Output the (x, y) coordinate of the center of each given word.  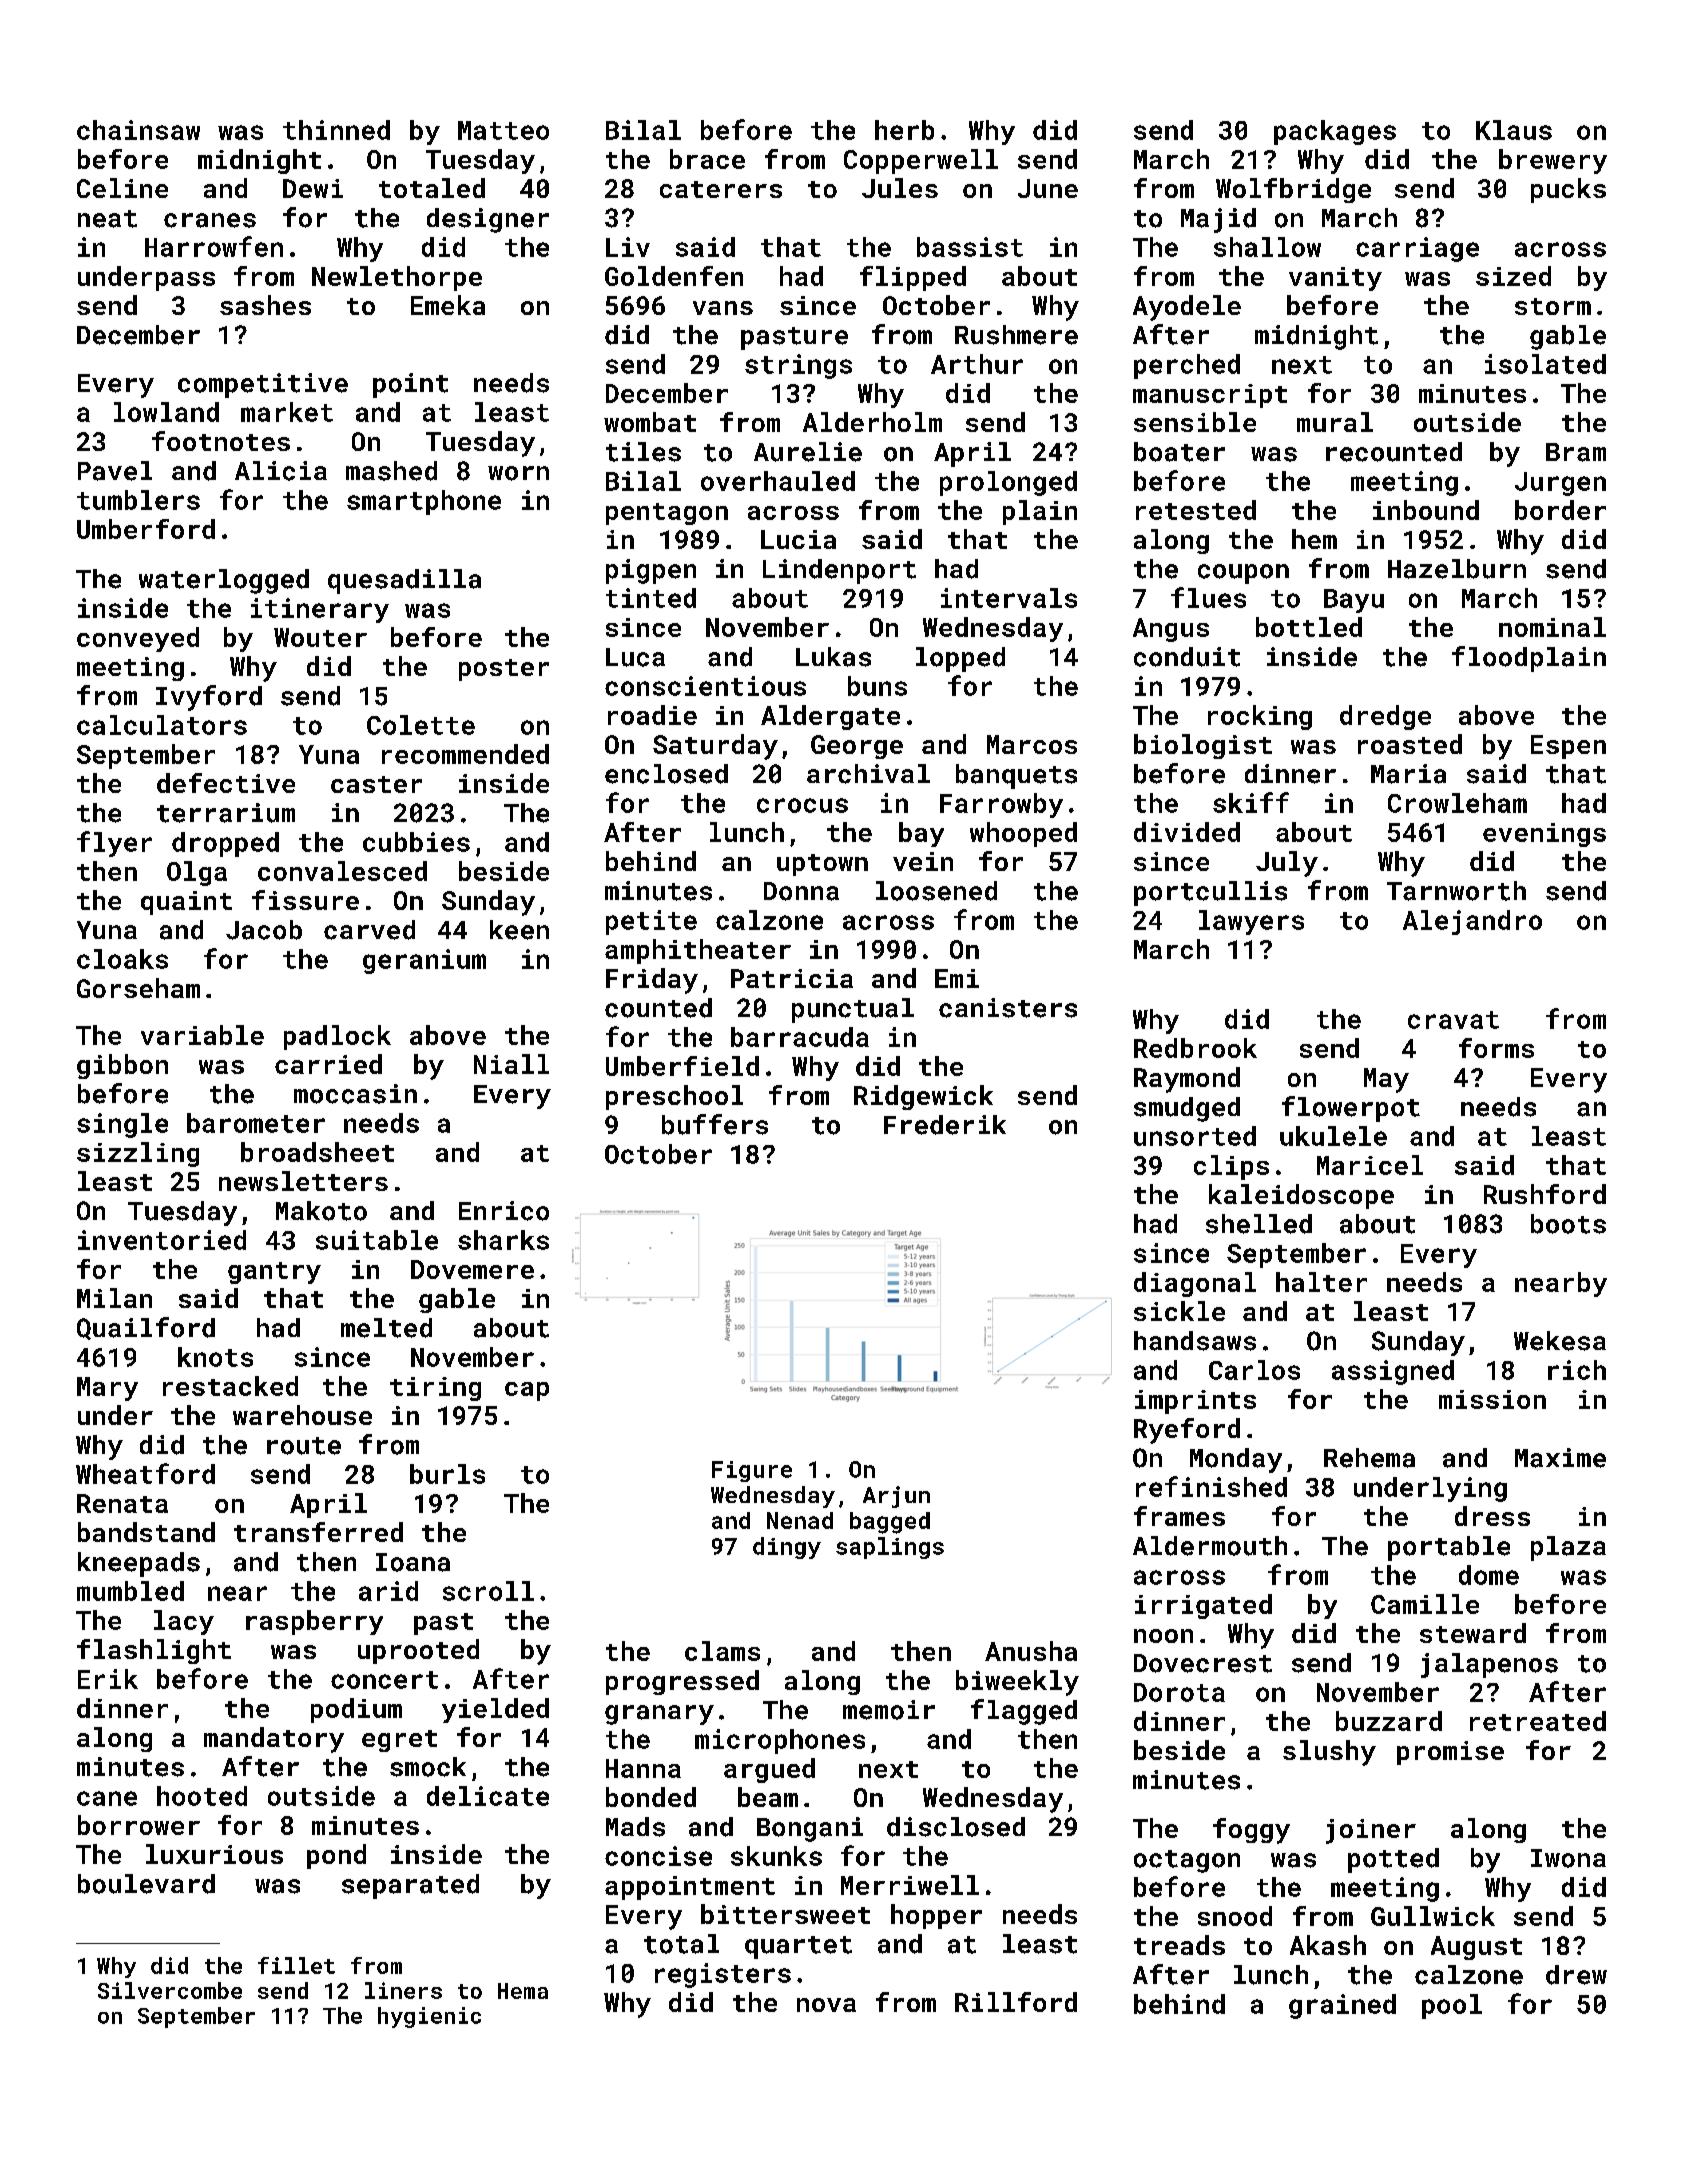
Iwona (1568, 1858)
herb (904, 130)
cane (107, 1798)
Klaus (1514, 130)
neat (107, 219)
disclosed (956, 1827)
